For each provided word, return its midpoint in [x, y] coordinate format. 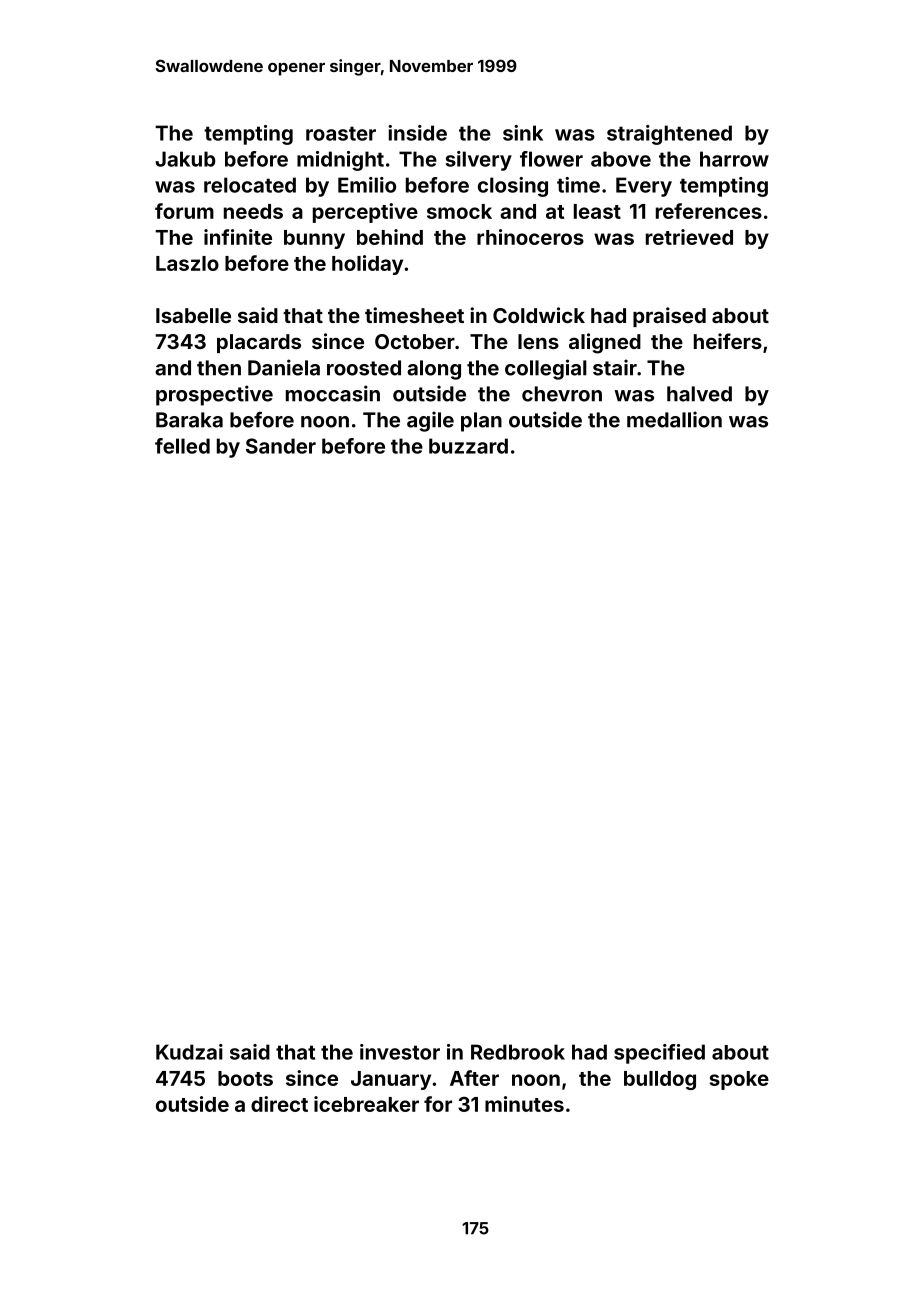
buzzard [468, 446]
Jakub [185, 159]
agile [430, 421]
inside [417, 133]
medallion [674, 419]
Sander [281, 446]
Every [644, 187]
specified [659, 1054]
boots [245, 1078]
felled [182, 446]
